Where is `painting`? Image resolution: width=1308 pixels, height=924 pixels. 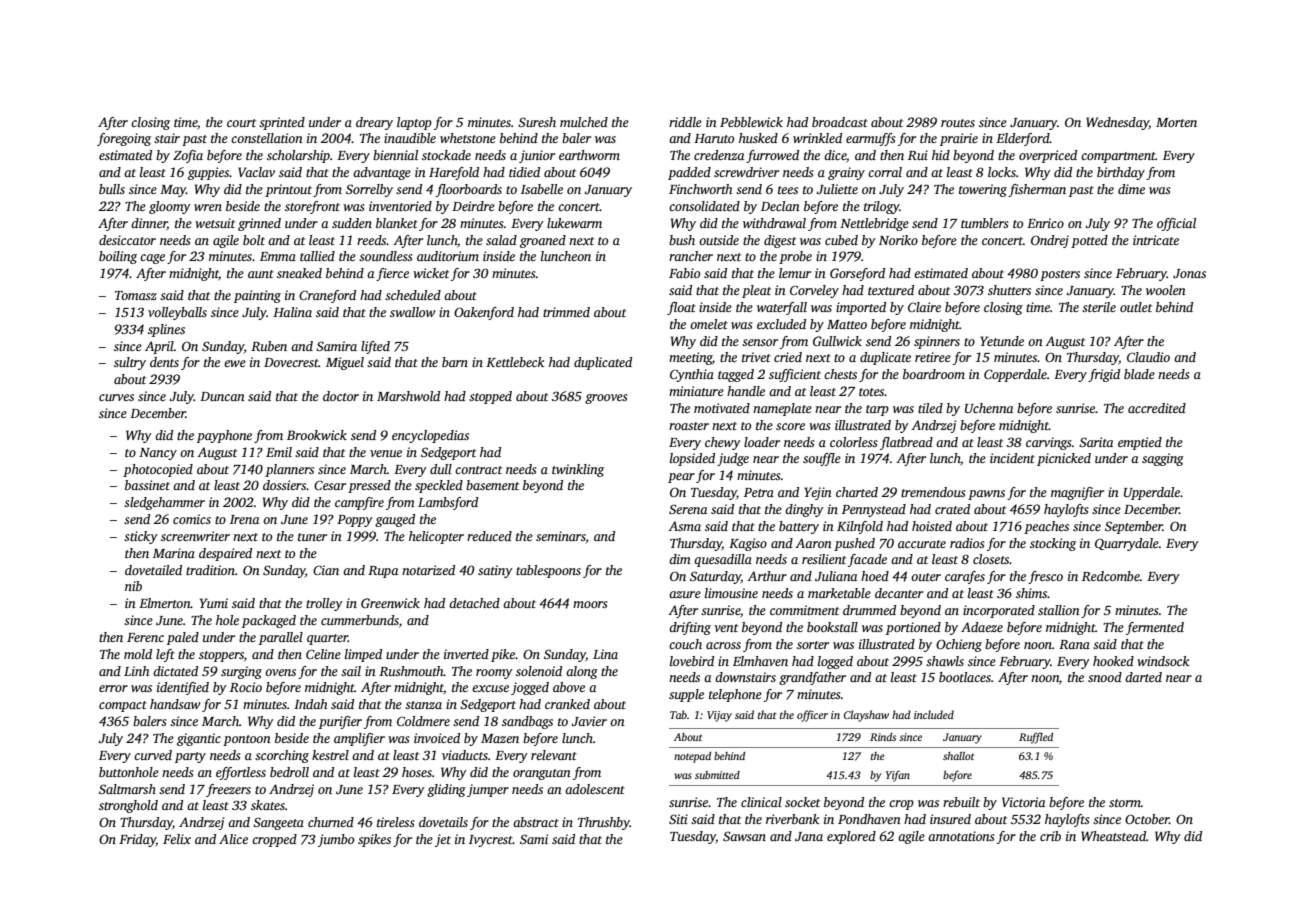
painting is located at coordinates (257, 296).
